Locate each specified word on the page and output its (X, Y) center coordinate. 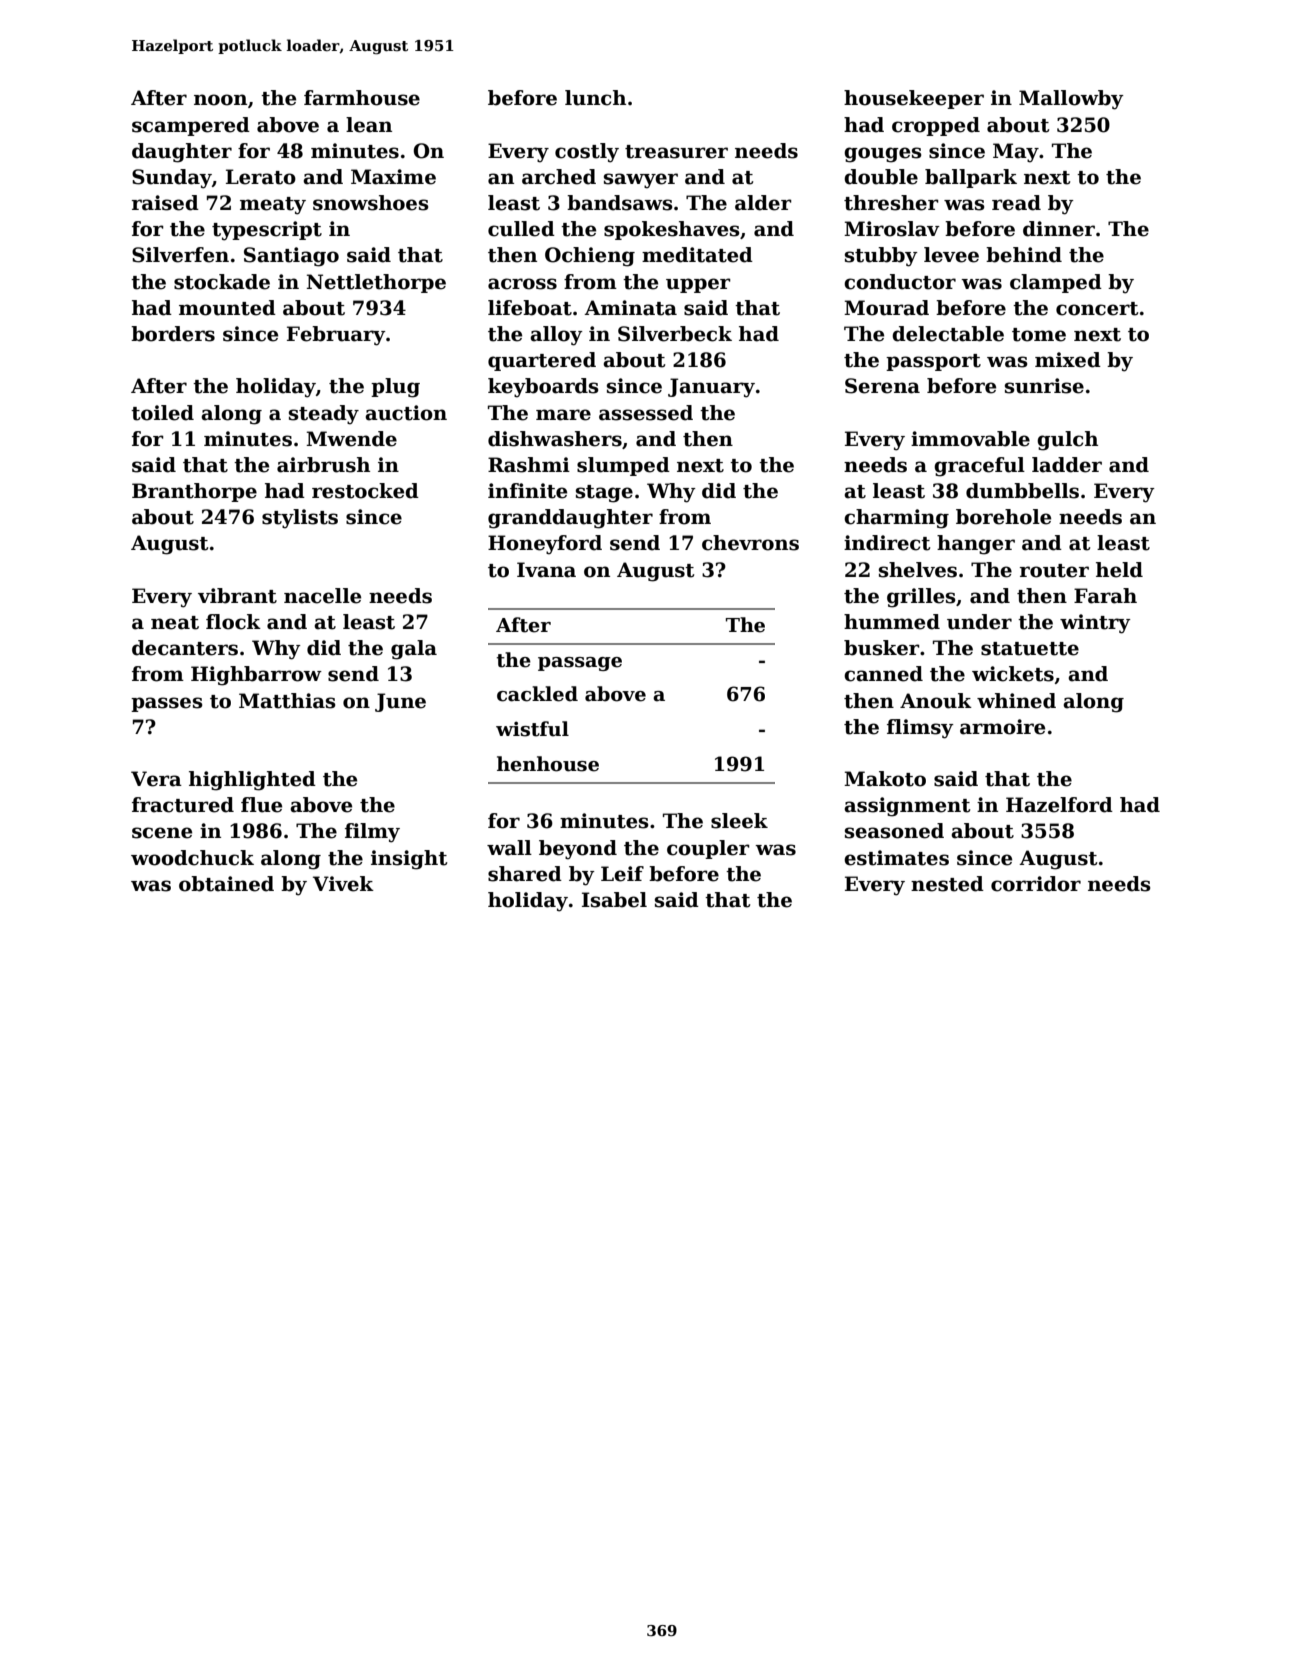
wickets (1013, 674)
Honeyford (545, 545)
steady (324, 415)
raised (165, 203)
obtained (226, 884)
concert (1097, 309)
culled (521, 229)
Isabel (614, 900)
